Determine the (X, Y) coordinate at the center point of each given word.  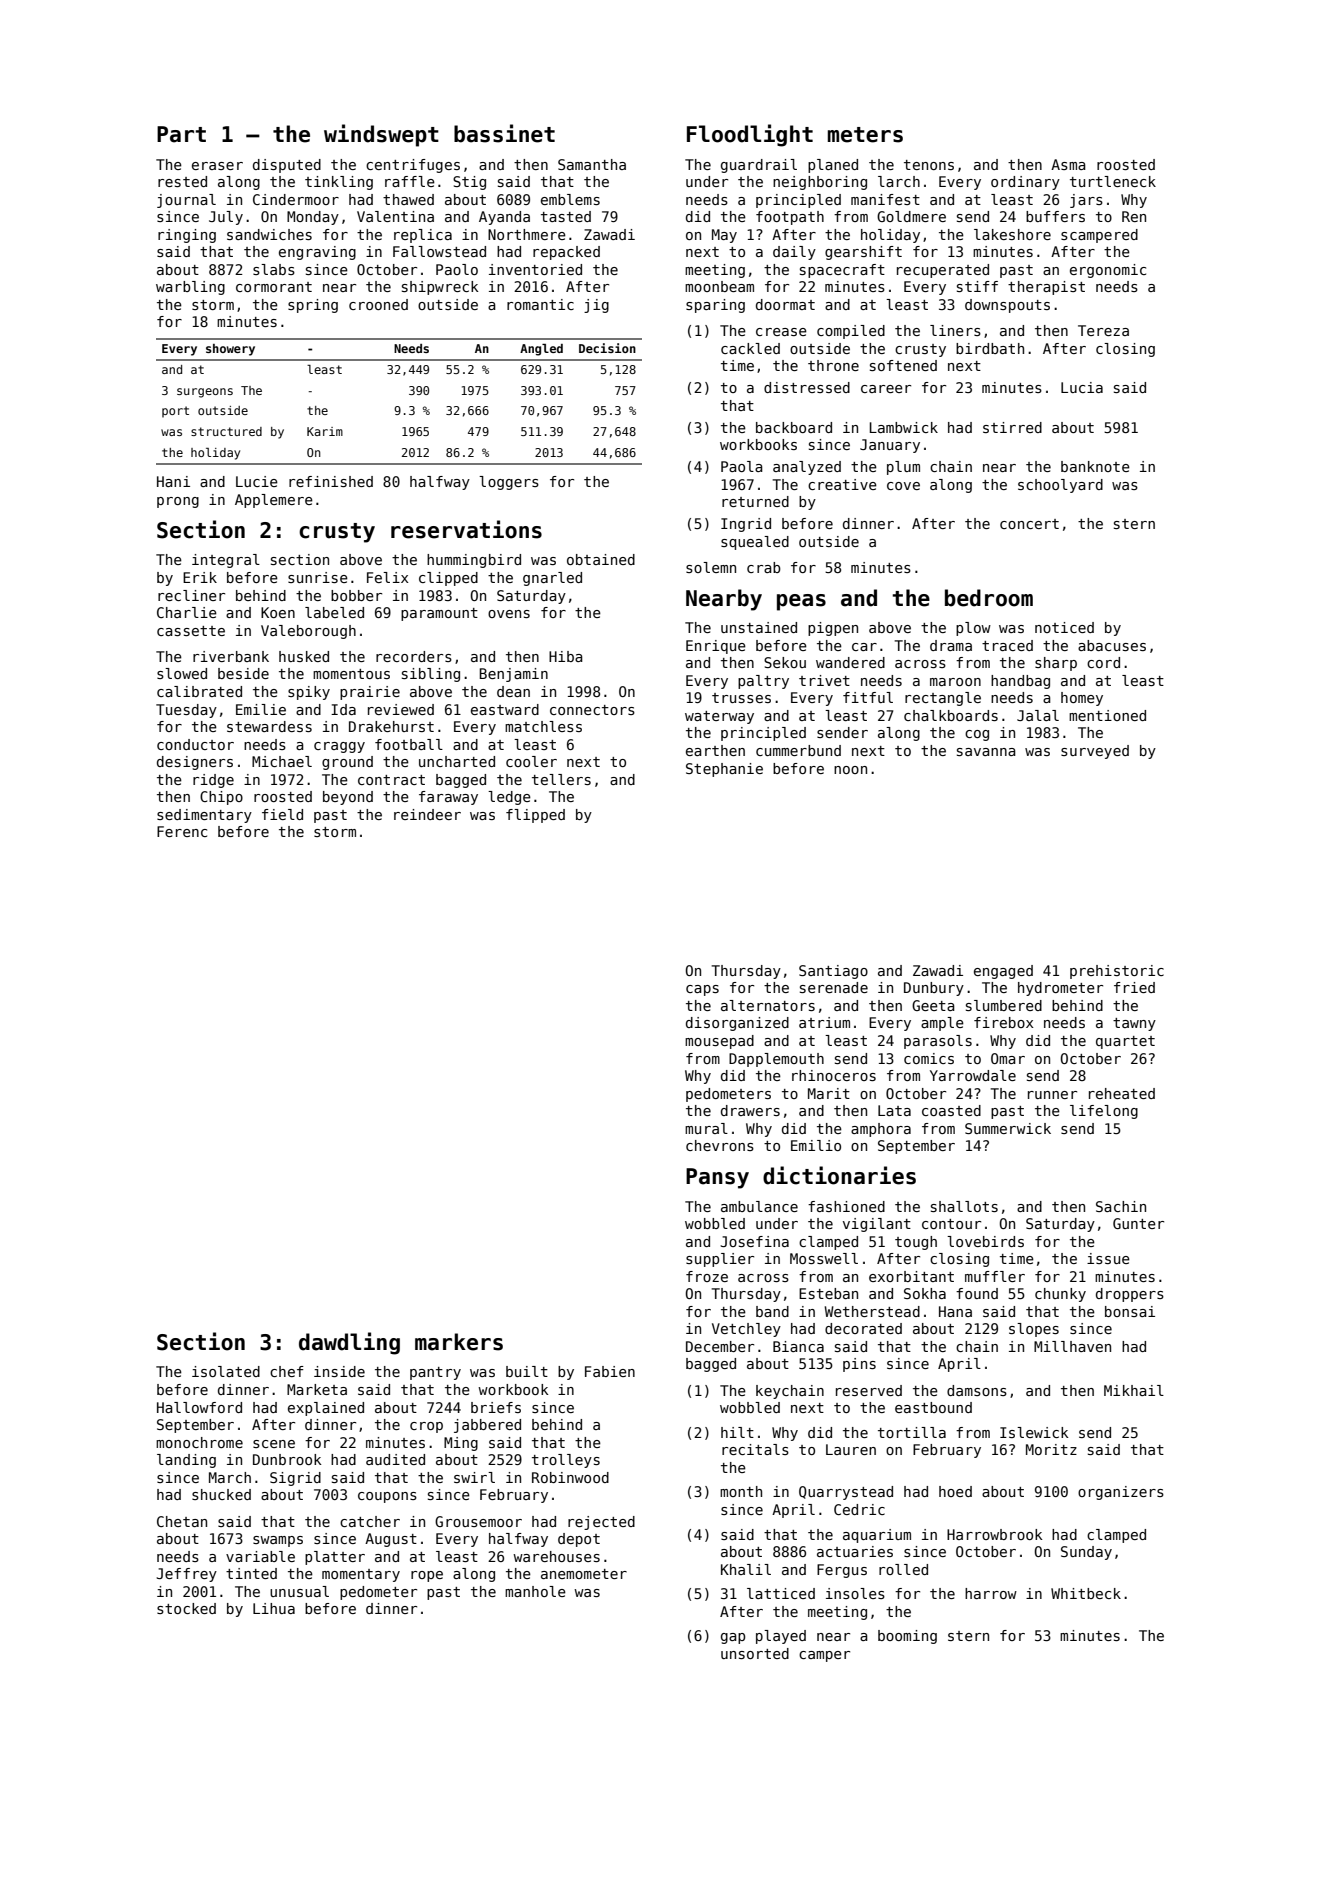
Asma (1068, 164)
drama (951, 645)
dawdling (349, 1343)
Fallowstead (439, 251)
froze (707, 1276)
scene (274, 1444)
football (409, 744)
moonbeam (719, 286)
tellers (561, 779)
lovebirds (985, 1241)
